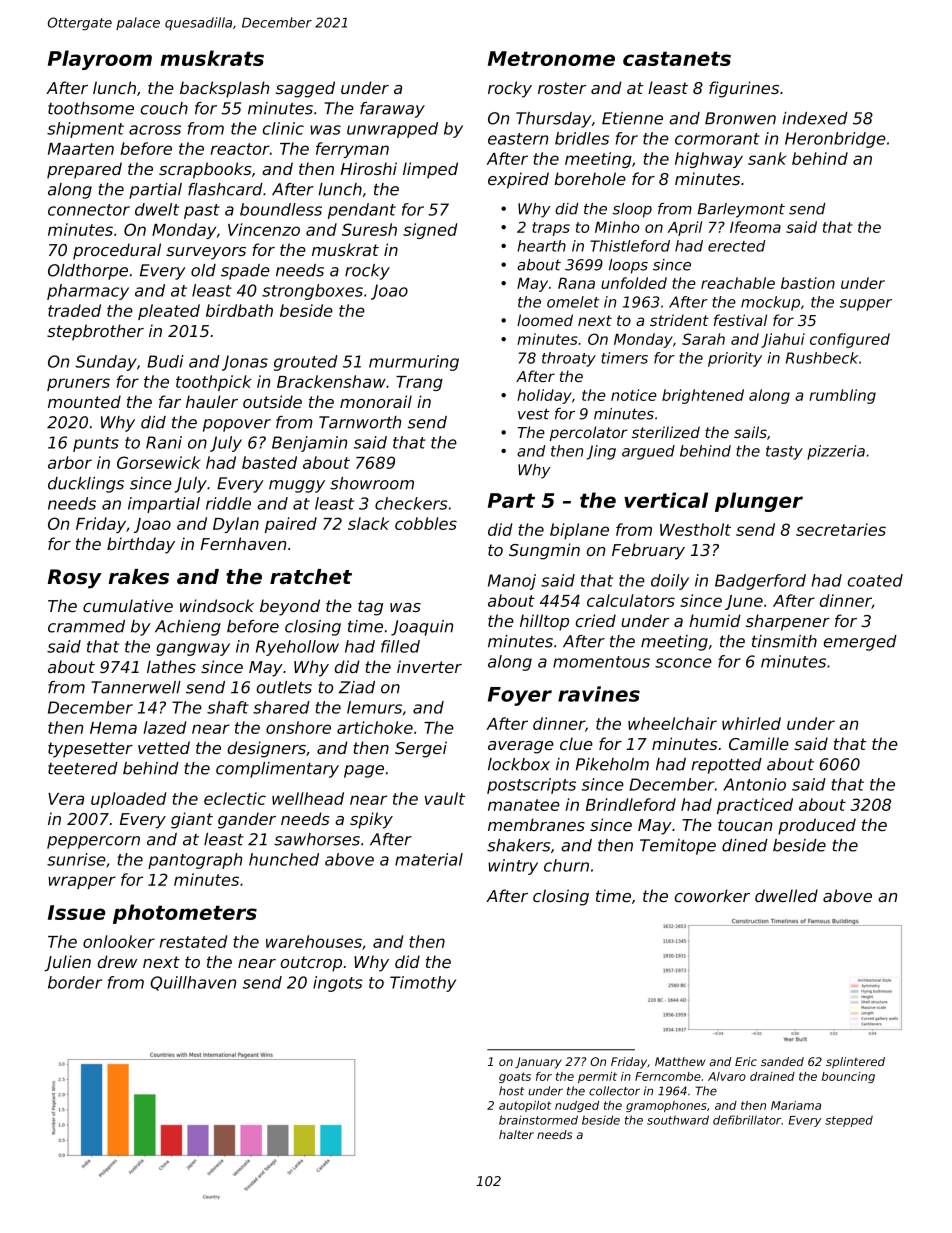  Describe the element at coordinates (516, 1134) in the page. I see `halter` at that location.
